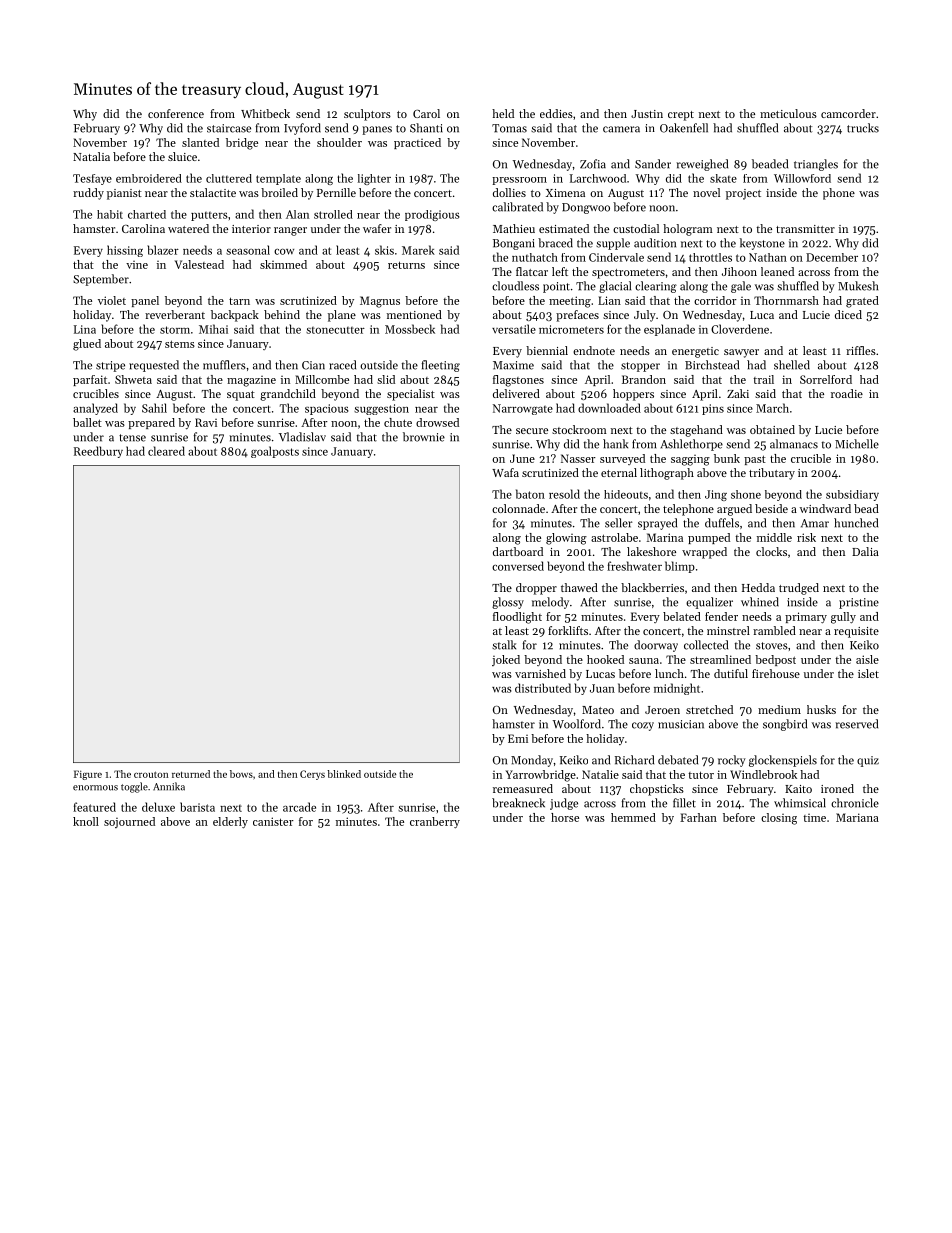 Image resolution: width=952 pixels, height=1233 pixels. Describe the element at coordinates (688, 230) in the page. I see `hologram` at that location.
